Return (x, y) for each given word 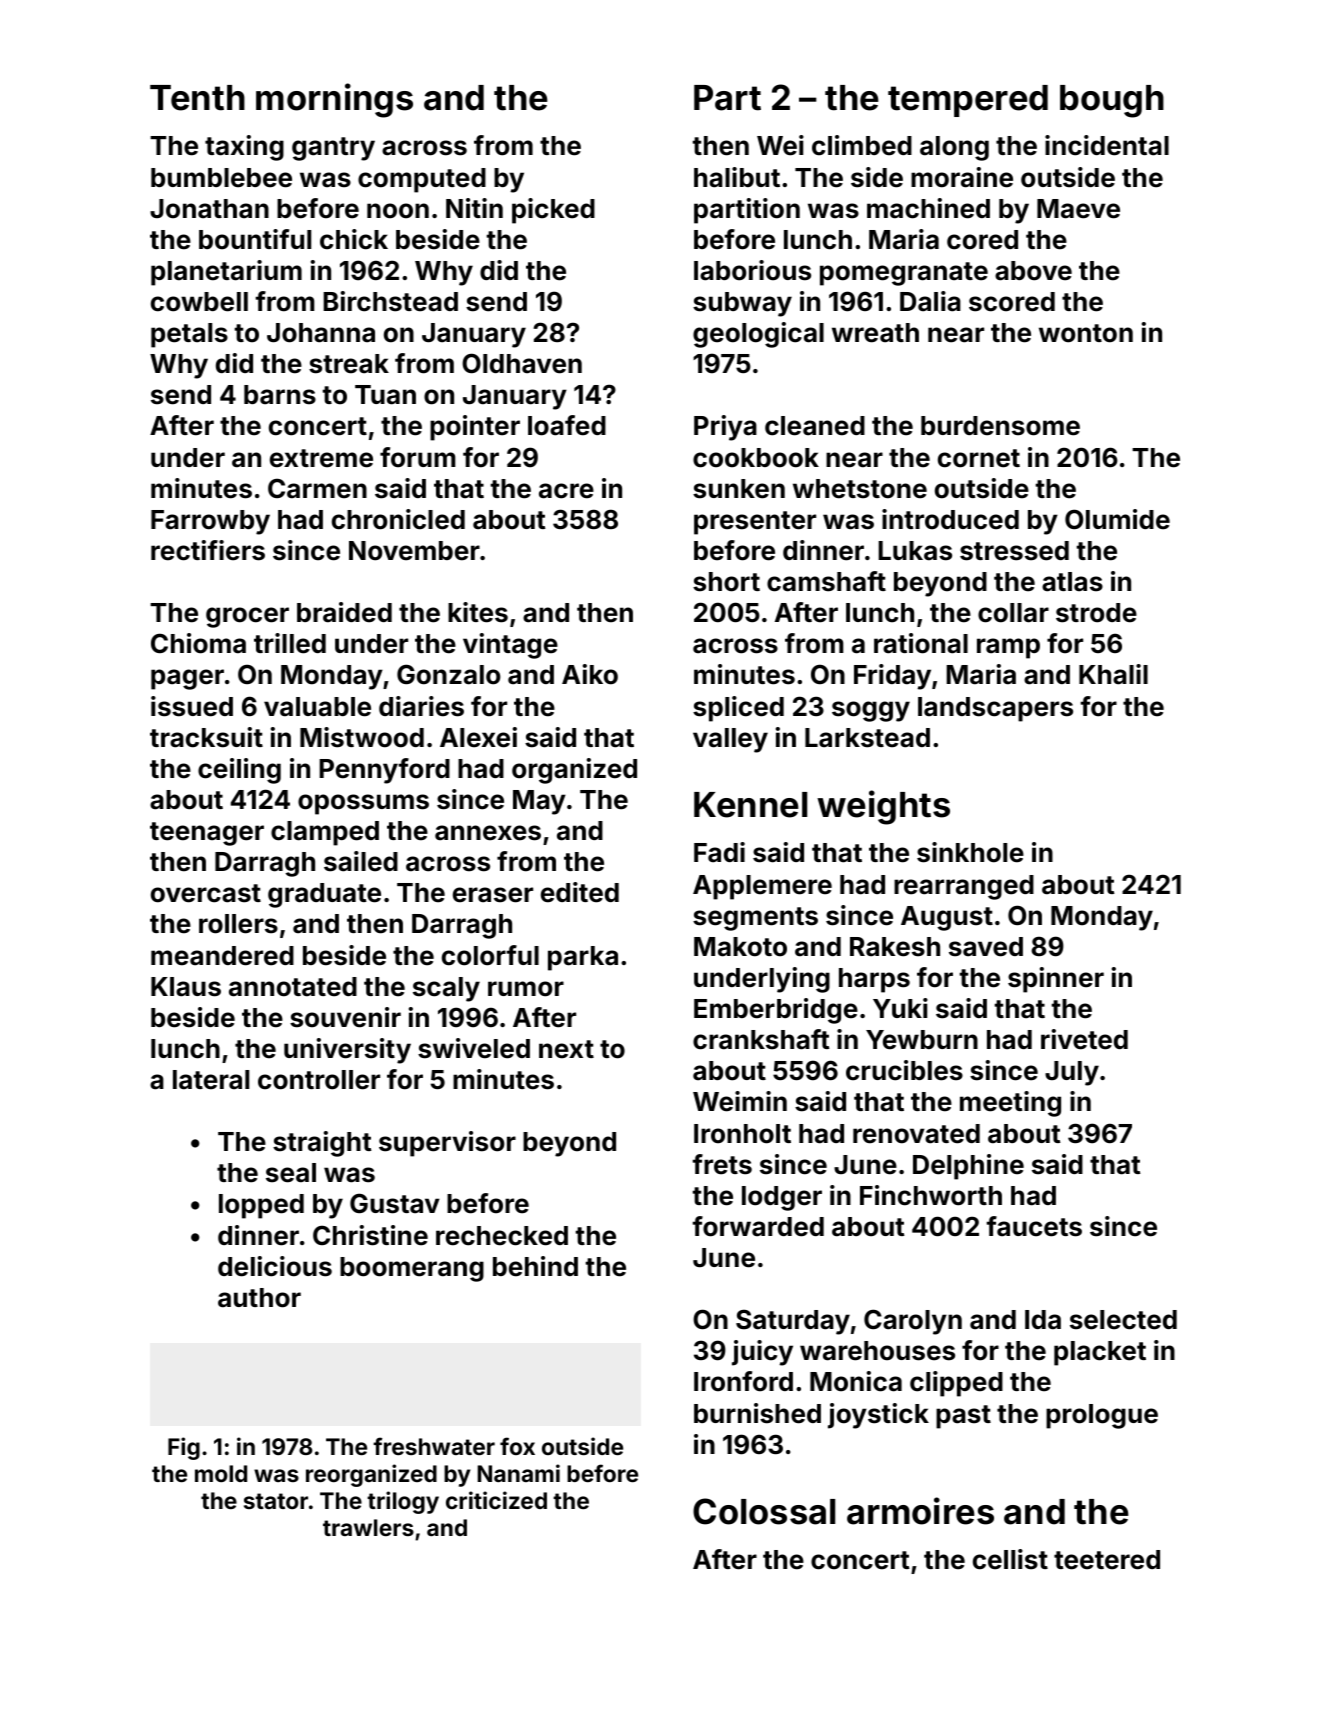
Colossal (764, 1511)
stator (276, 1501)
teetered (1107, 1560)
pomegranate (904, 274)
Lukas (915, 551)
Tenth (197, 98)
